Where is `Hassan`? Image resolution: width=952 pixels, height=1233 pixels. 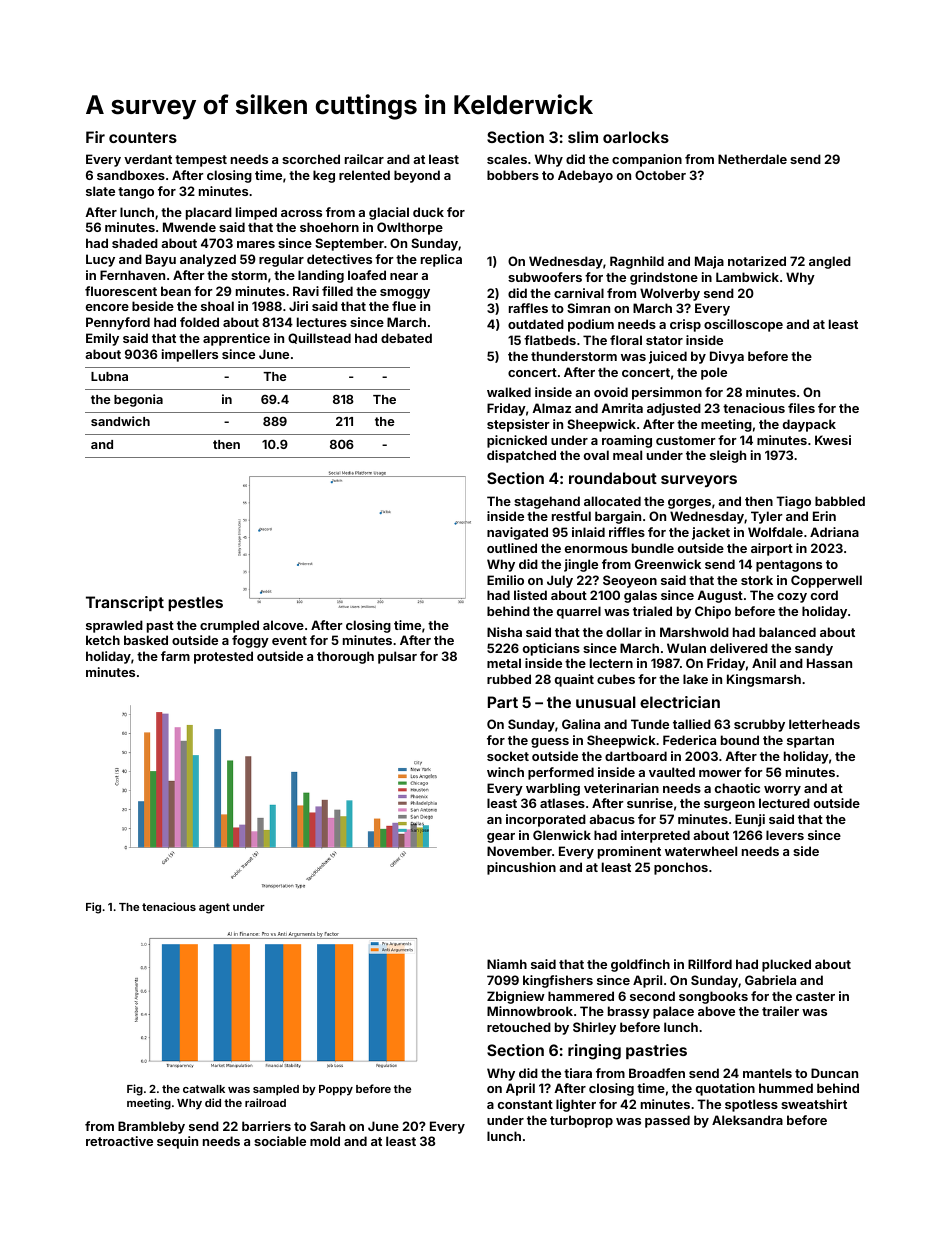
Hassan is located at coordinates (829, 663).
